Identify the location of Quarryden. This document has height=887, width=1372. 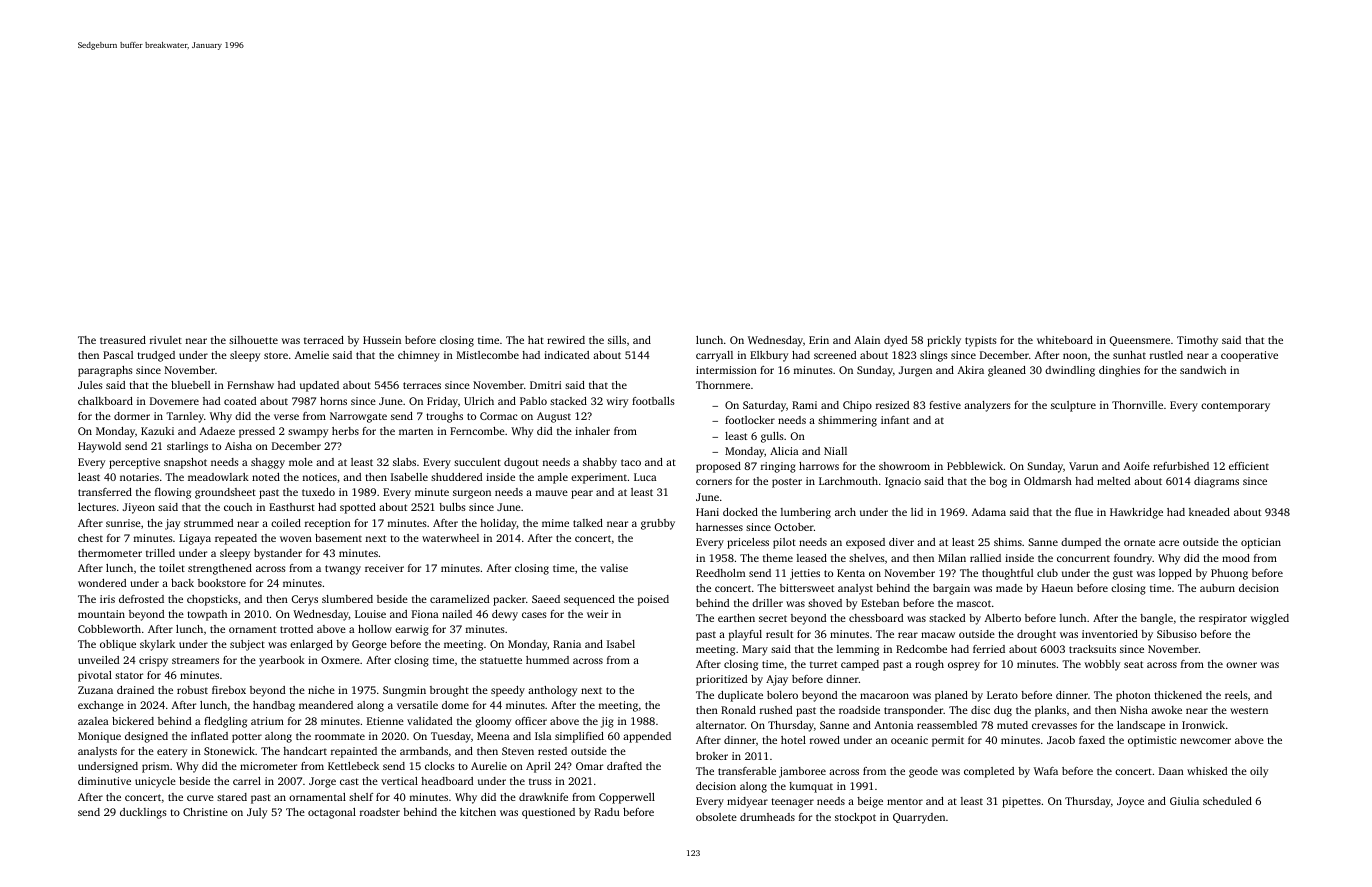
(919, 818).
